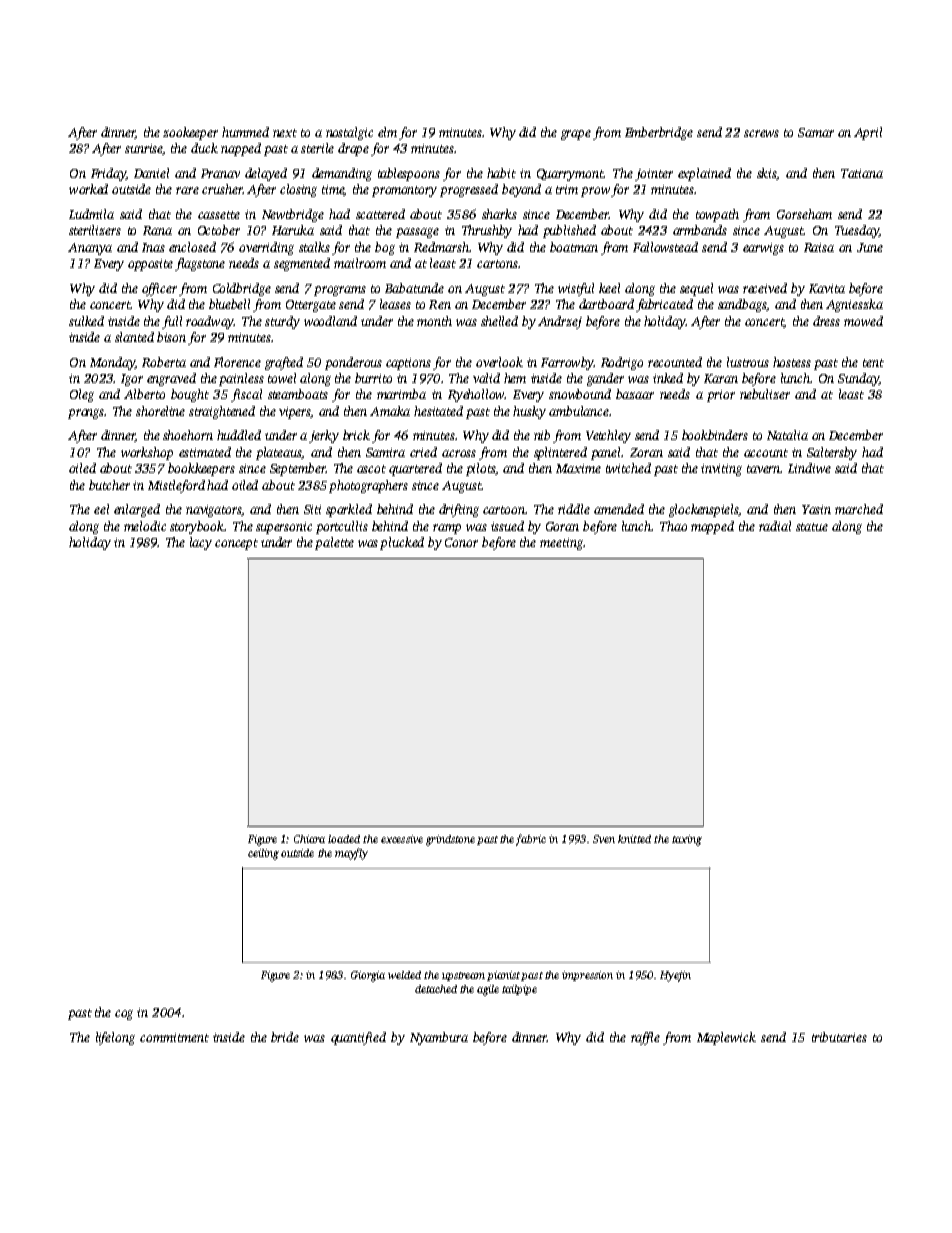  Describe the element at coordinates (358, 1038) in the image. I see `quantified` at that location.
